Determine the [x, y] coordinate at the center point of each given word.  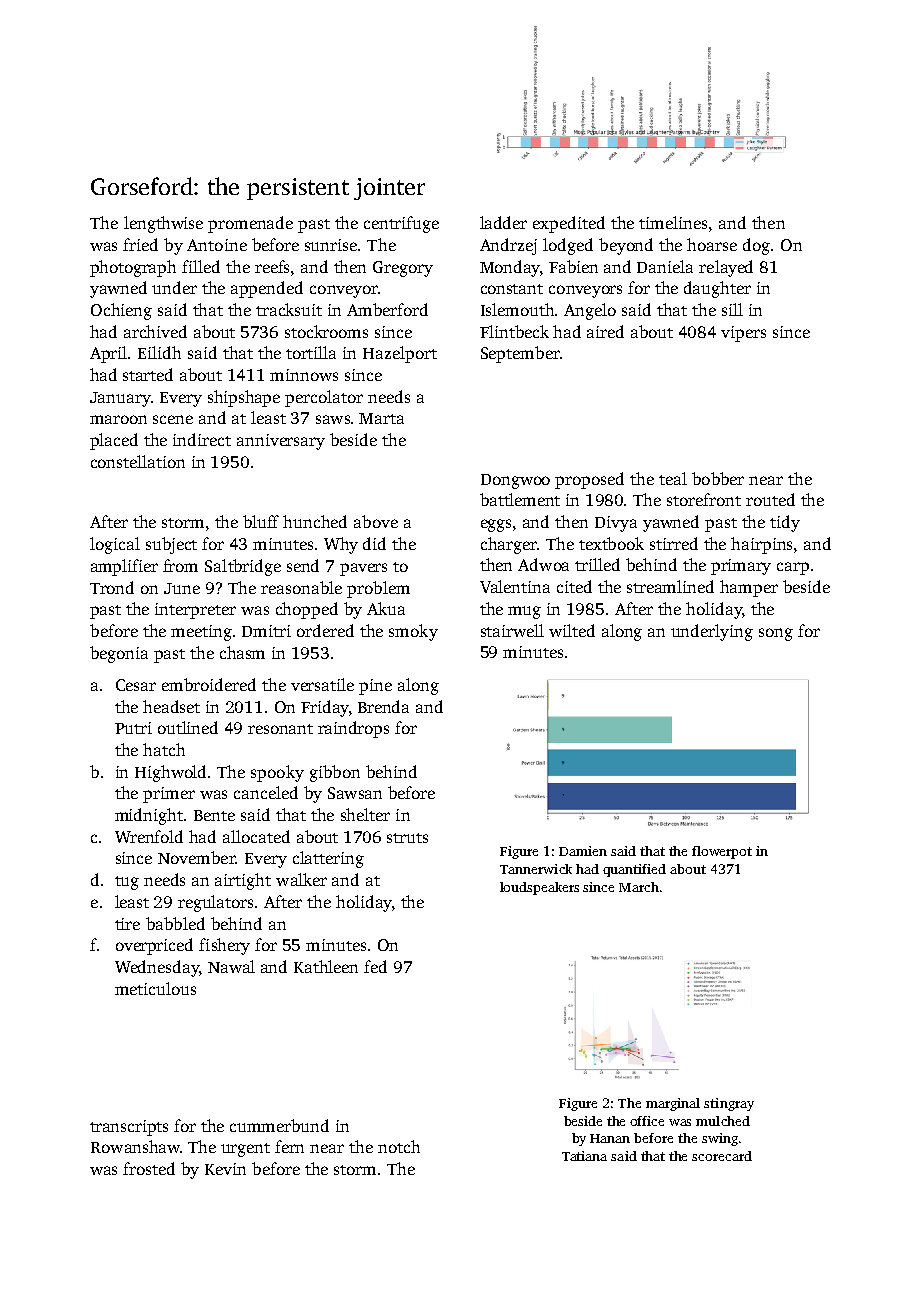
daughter [717, 289]
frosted [149, 1168]
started [148, 374]
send [303, 565]
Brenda [383, 706]
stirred [674, 543]
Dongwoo [515, 481]
